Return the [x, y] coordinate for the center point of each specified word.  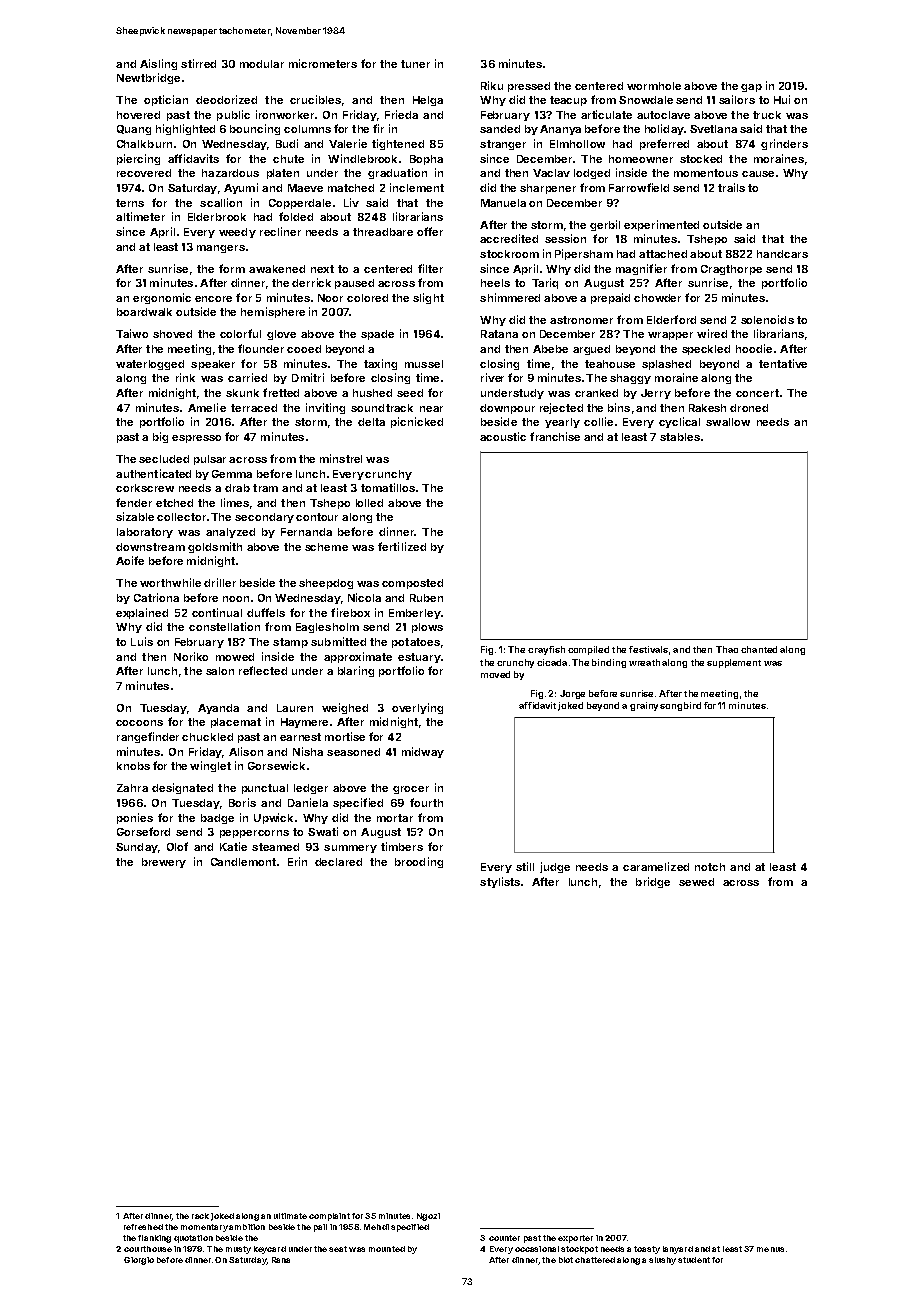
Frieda [401, 114]
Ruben [426, 598]
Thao [727, 649]
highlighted [185, 129]
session [565, 238]
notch [710, 867]
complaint [329, 1217]
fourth [426, 802]
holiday [664, 129]
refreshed [143, 1227]
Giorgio [139, 1261]
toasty [647, 1250]
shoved [172, 334]
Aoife [130, 560]
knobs [133, 766]
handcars [782, 254]
